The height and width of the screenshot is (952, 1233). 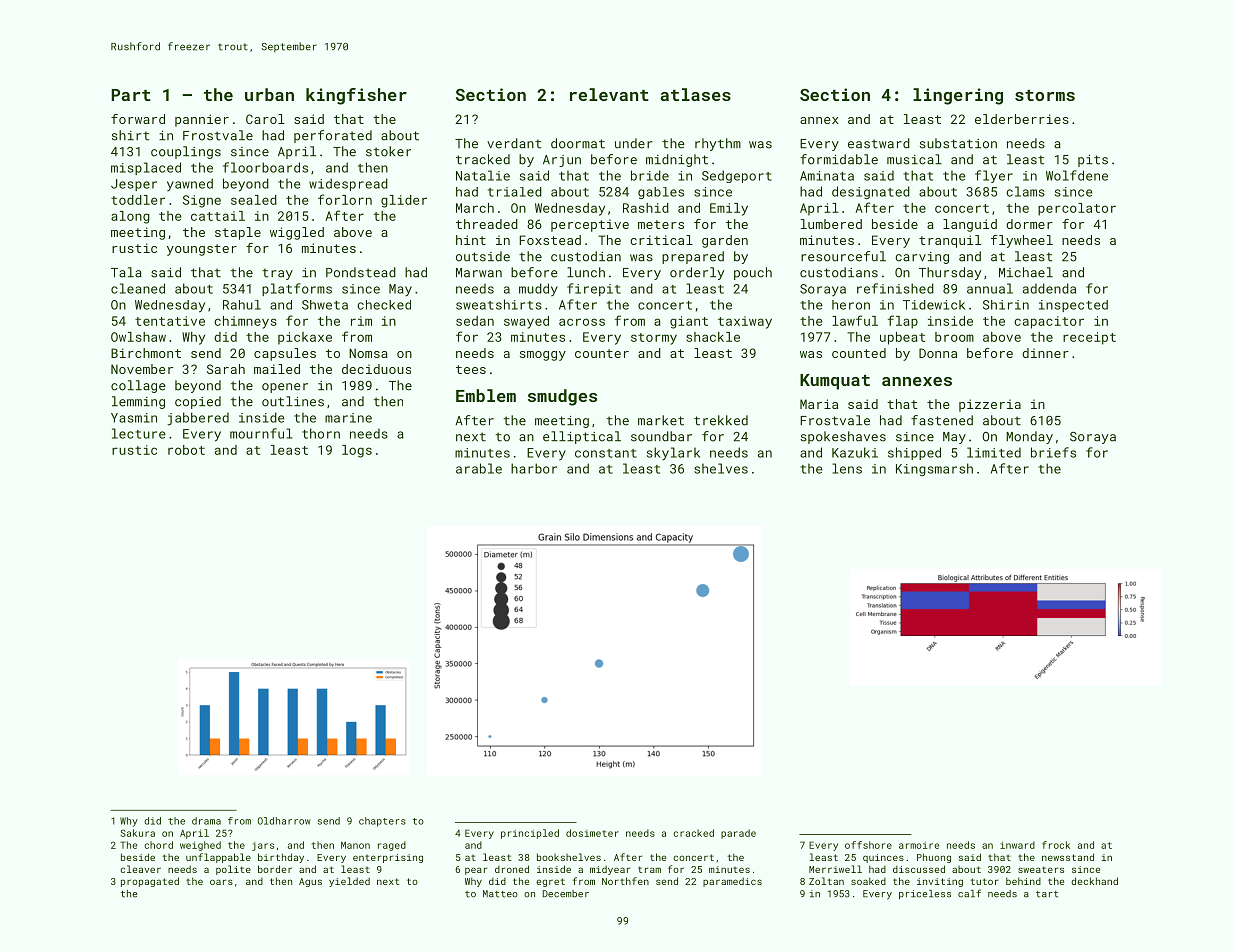 I want to click on elderberries, so click(x=1022, y=119).
